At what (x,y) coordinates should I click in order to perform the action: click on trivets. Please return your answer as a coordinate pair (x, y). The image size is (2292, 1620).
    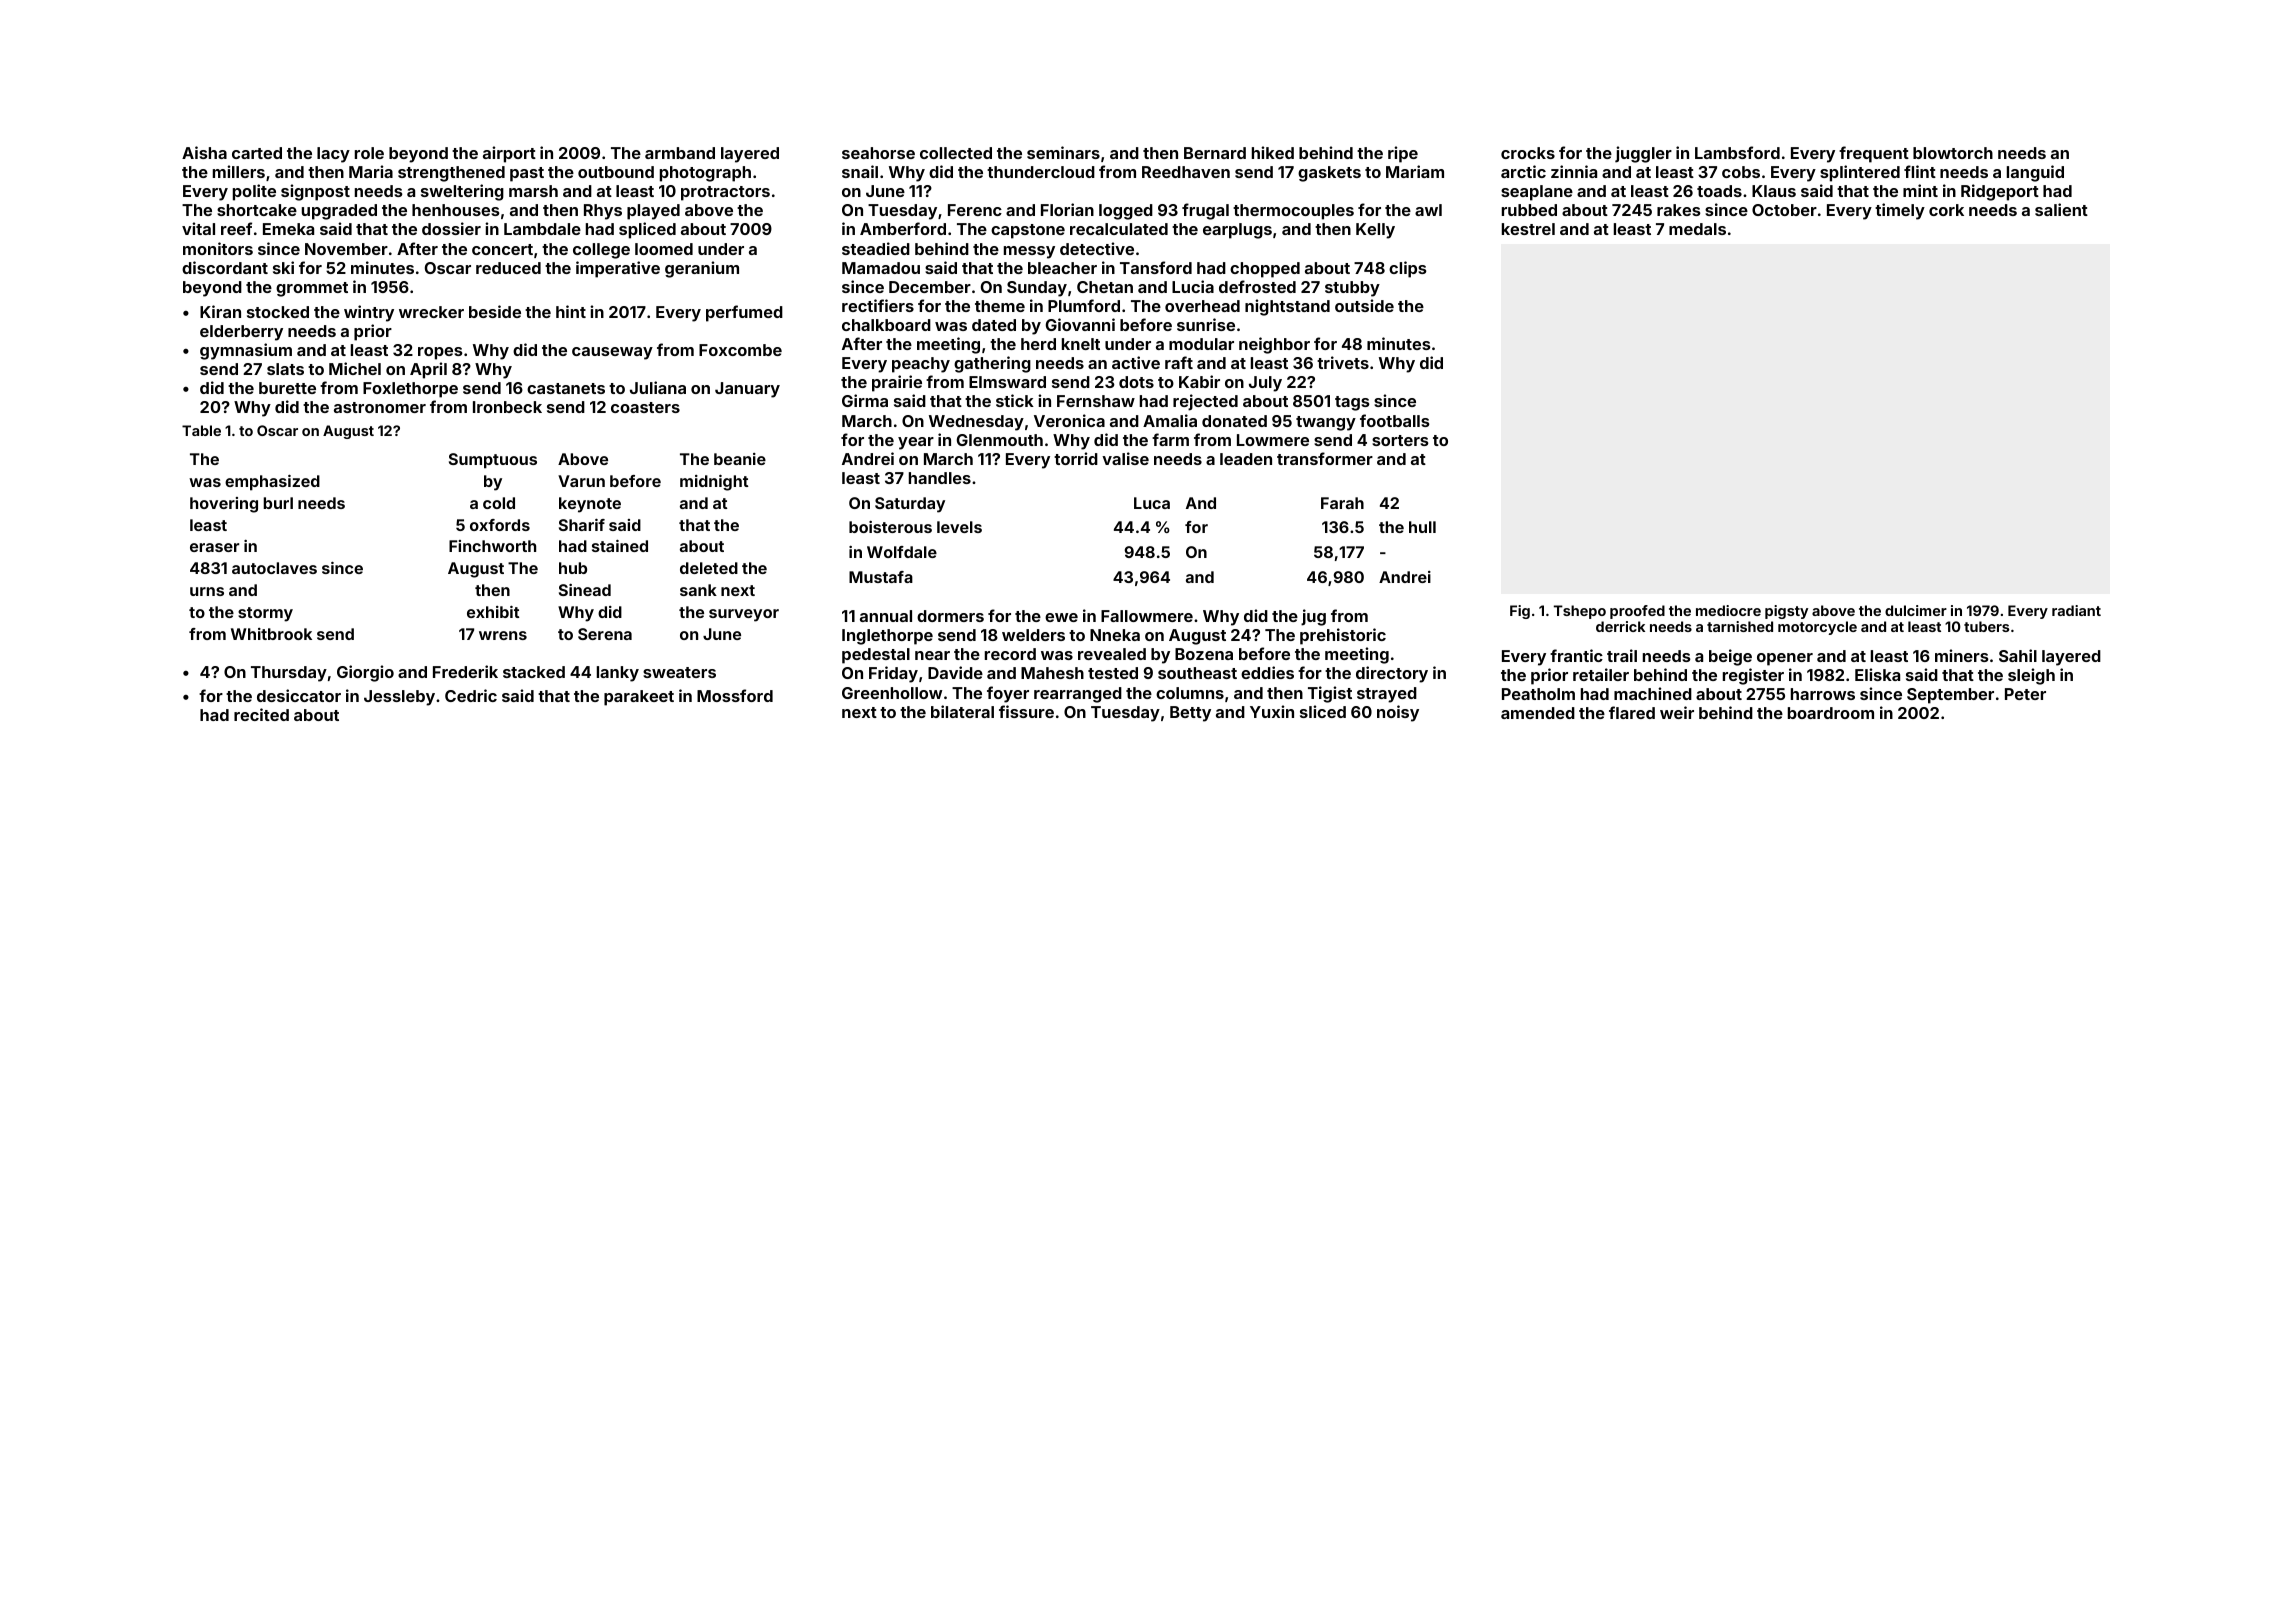
    Looking at the image, I should click on (1343, 362).
